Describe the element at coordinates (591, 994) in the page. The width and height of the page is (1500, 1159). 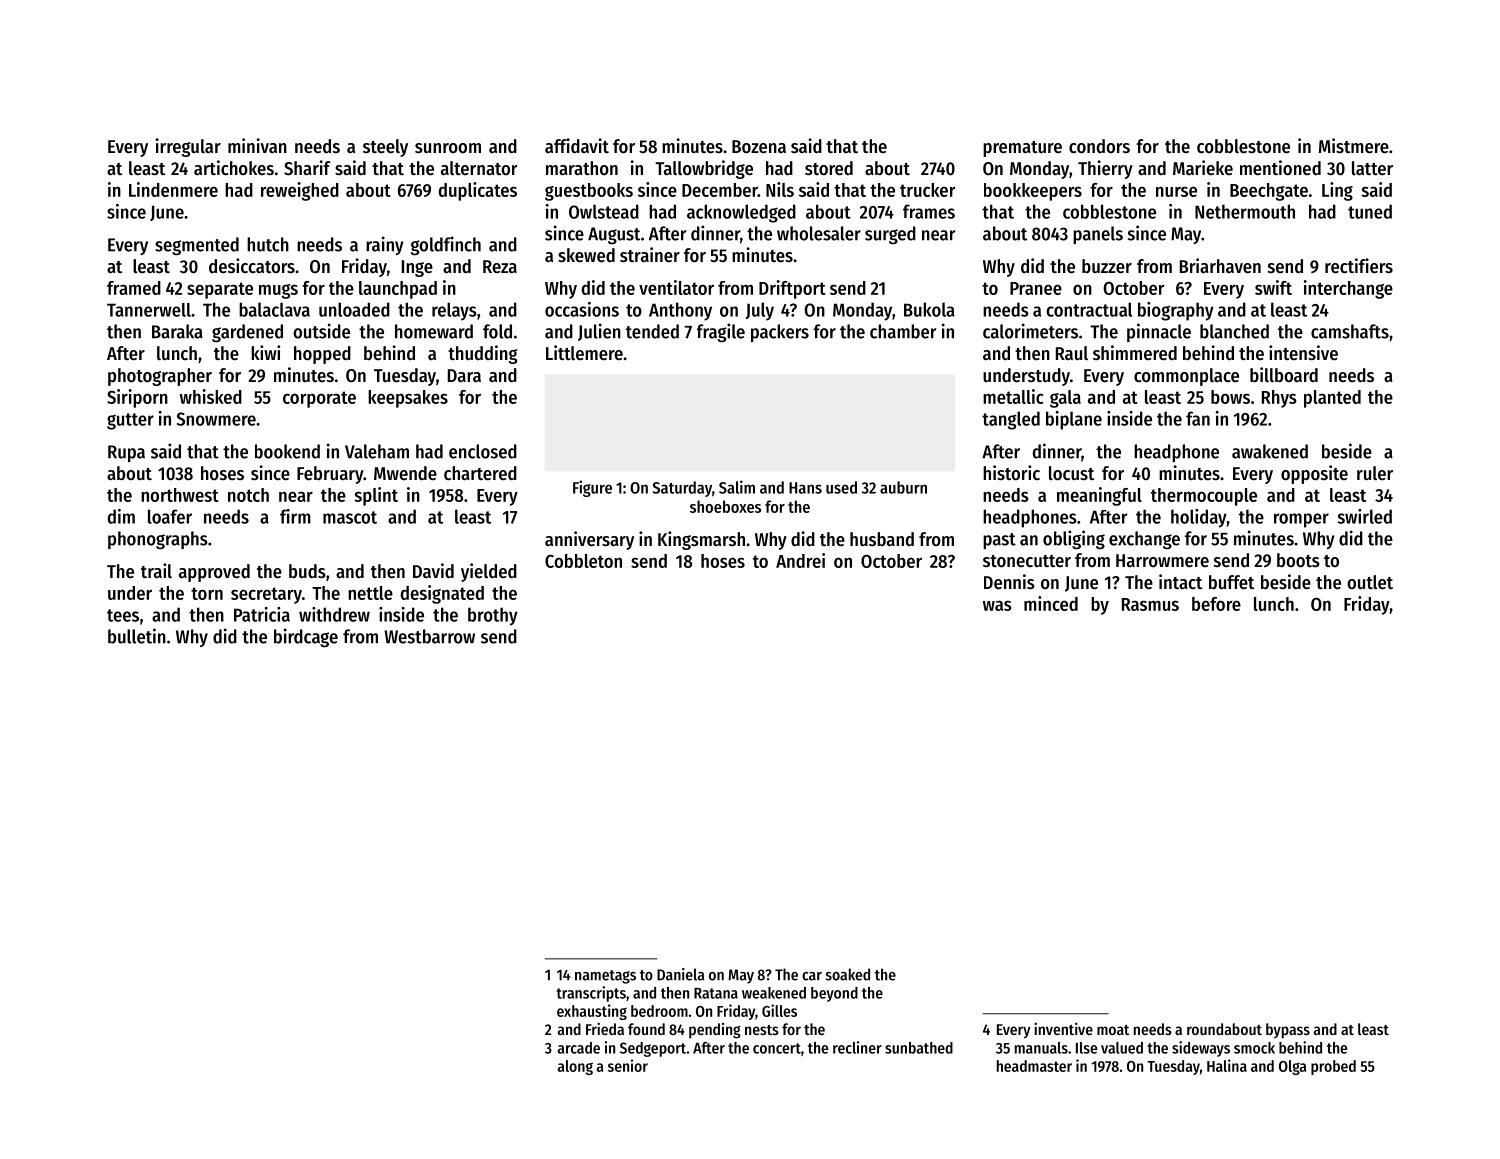
I see `transcripts` at that location.
